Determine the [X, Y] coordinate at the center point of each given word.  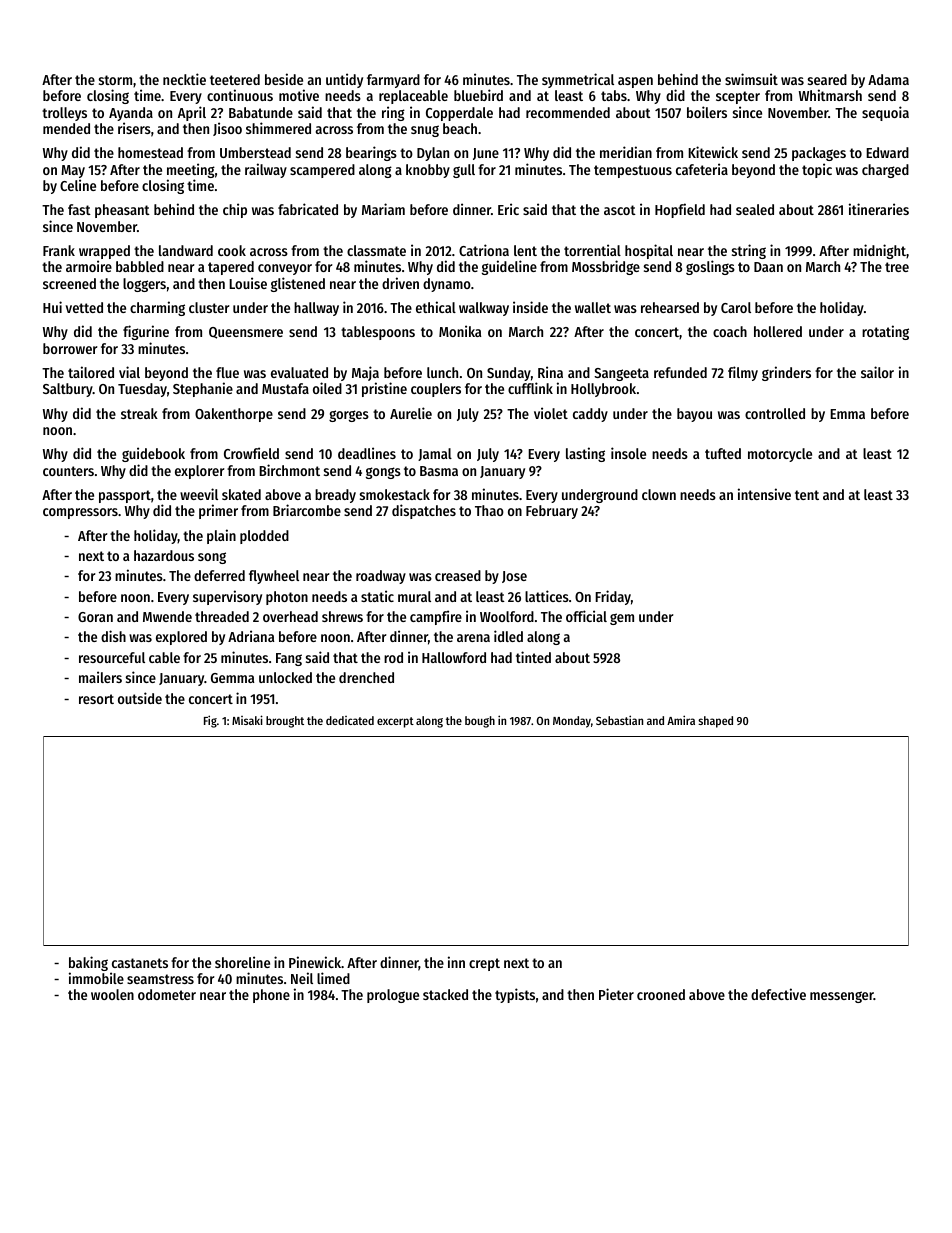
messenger [842, 997]
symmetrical [578, 80]
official [586, 616]
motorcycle [780, 455]
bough [480, 722]
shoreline [242, 962]
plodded [264, 537]
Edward [887, 152]
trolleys [64, 114]
